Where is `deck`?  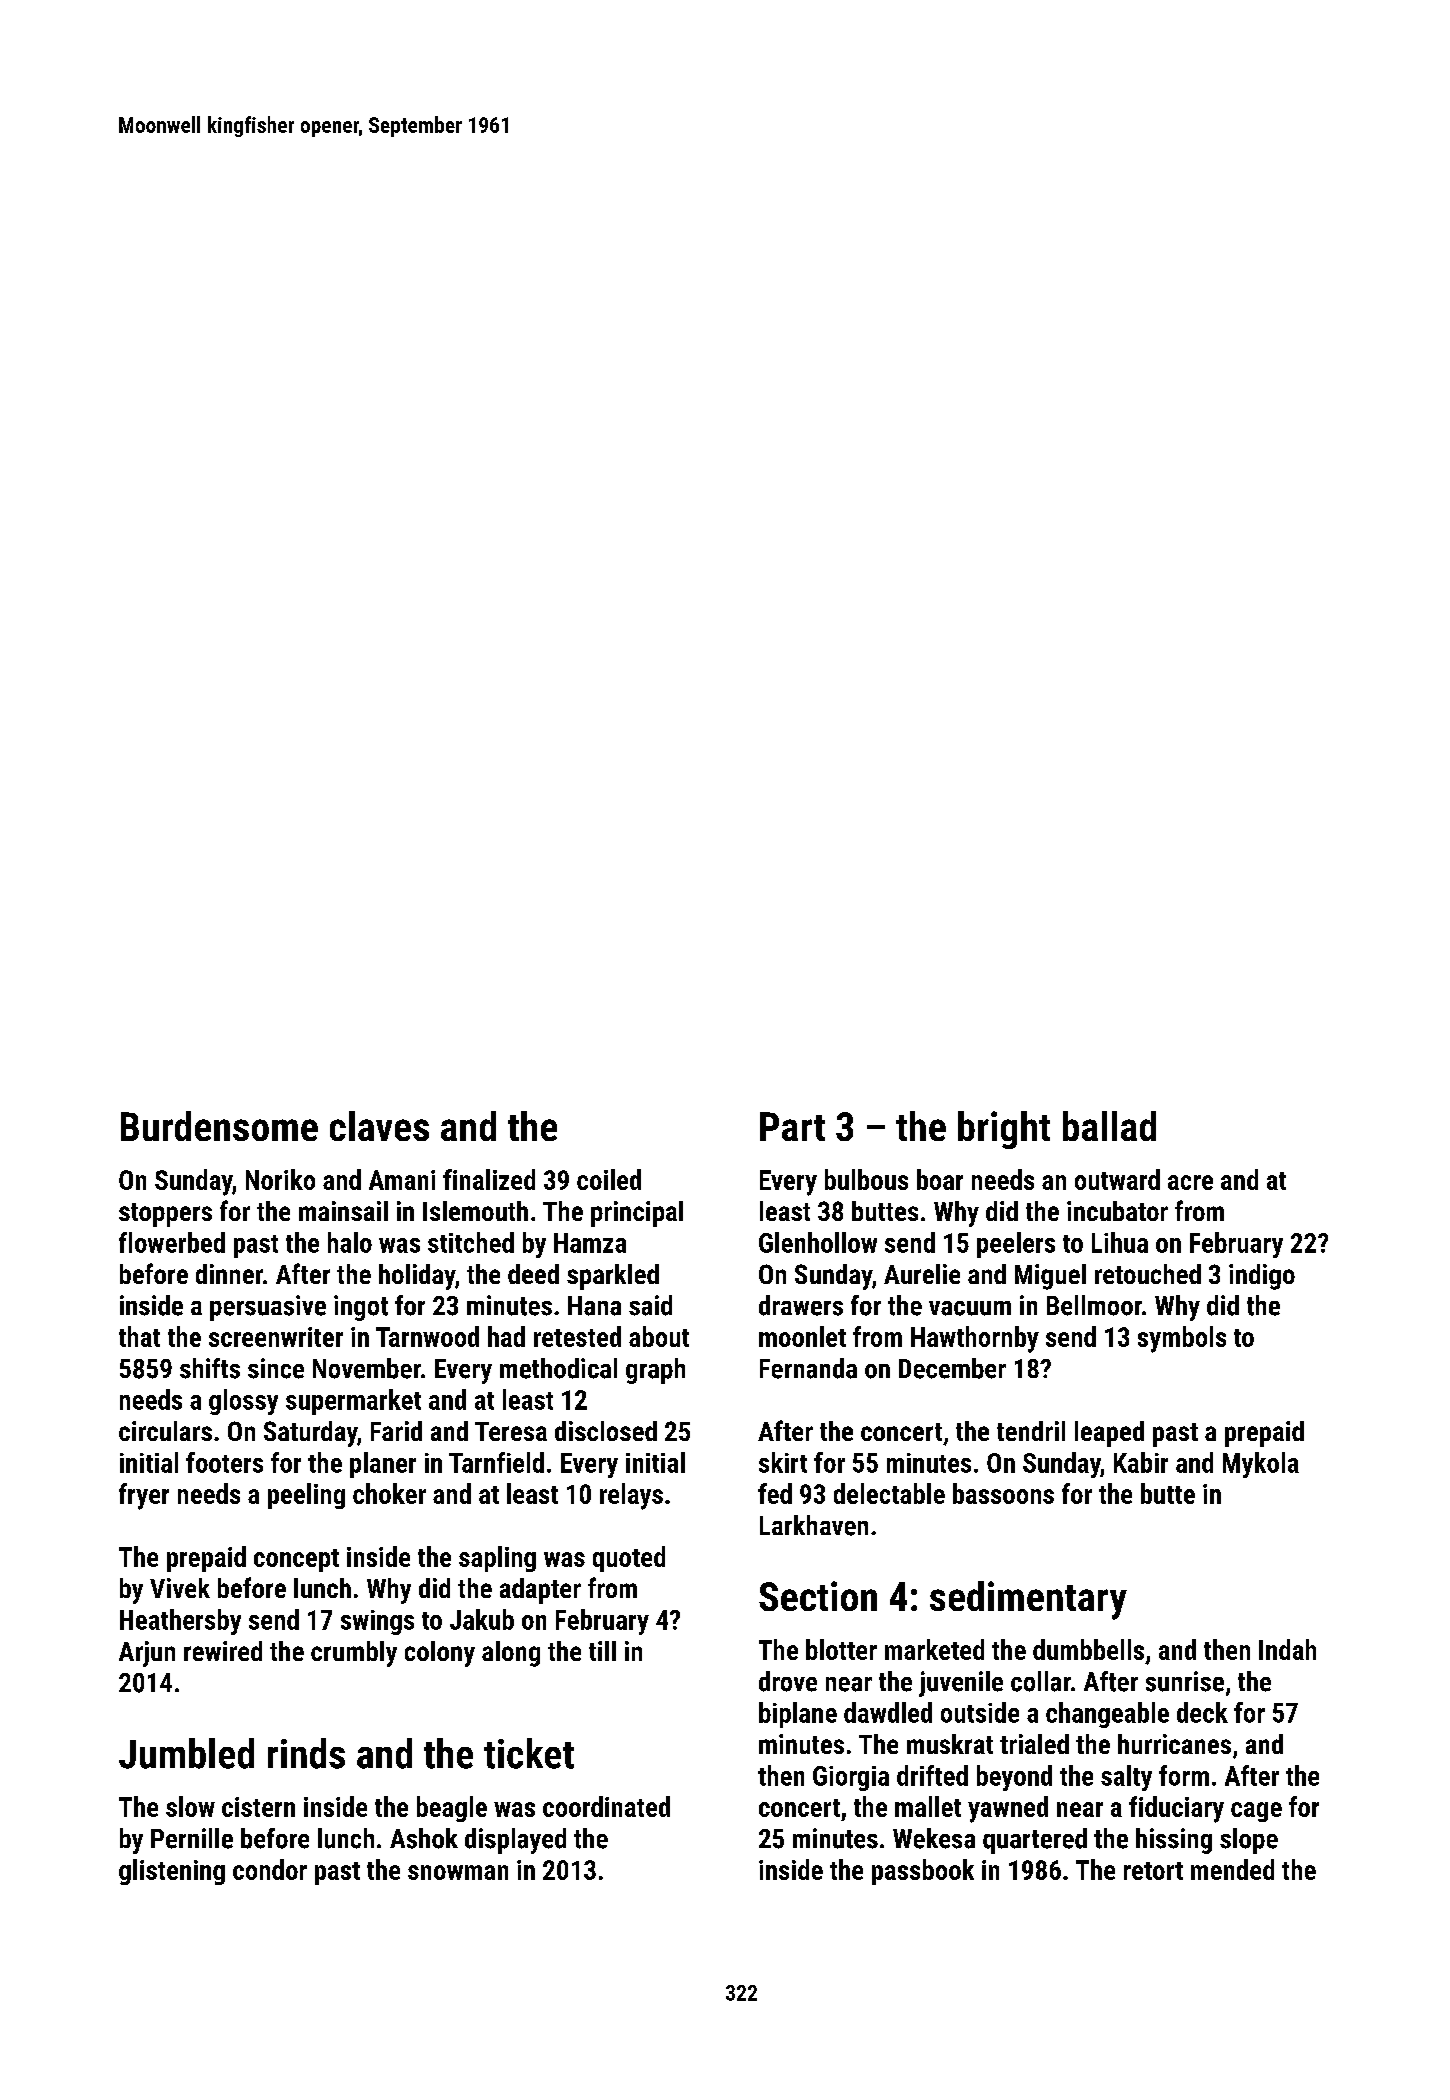
deck is located at coordinates (1202, 1712).
